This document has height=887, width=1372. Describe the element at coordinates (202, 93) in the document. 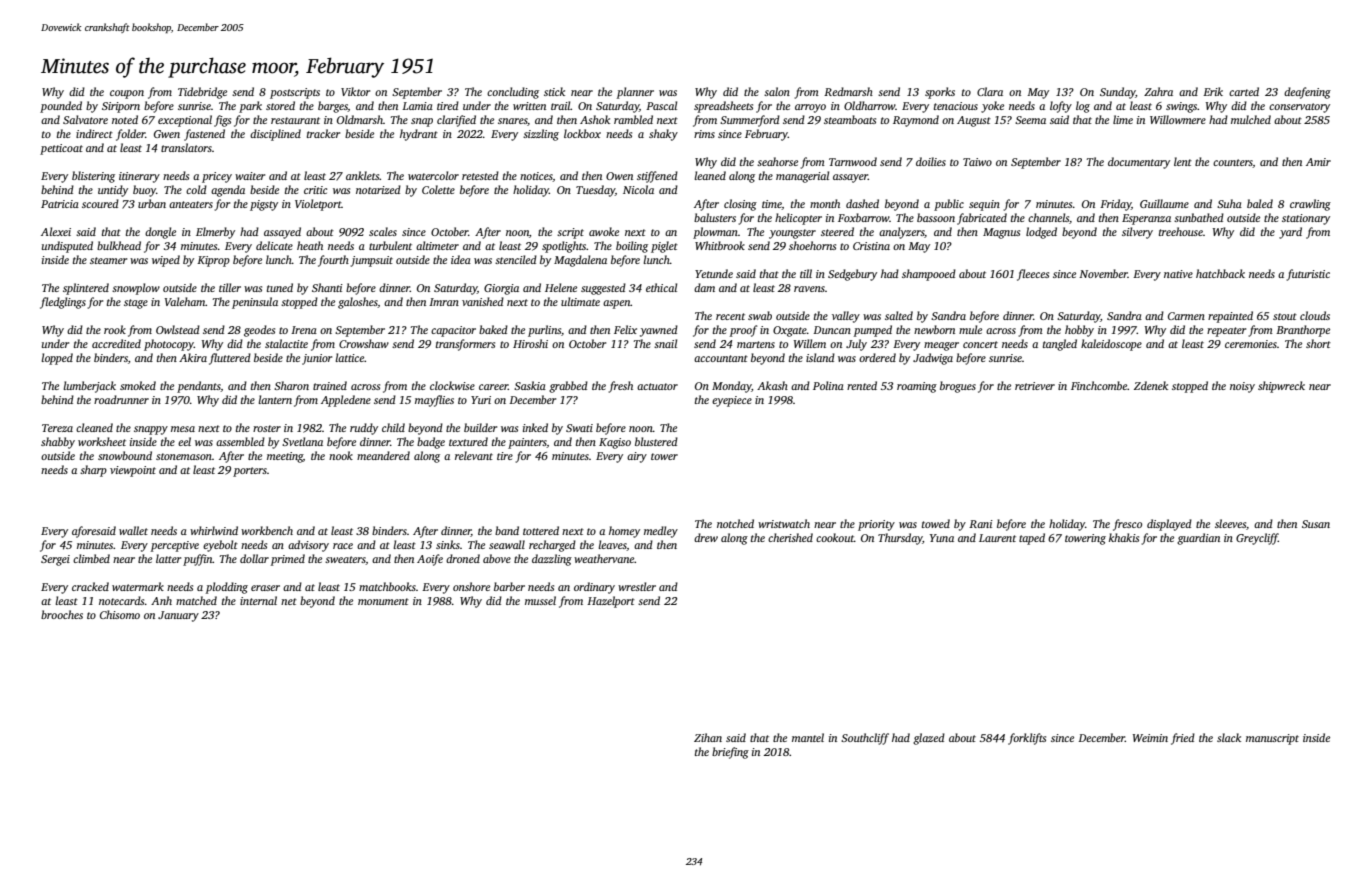

I see `Tidebridge` at that location.
